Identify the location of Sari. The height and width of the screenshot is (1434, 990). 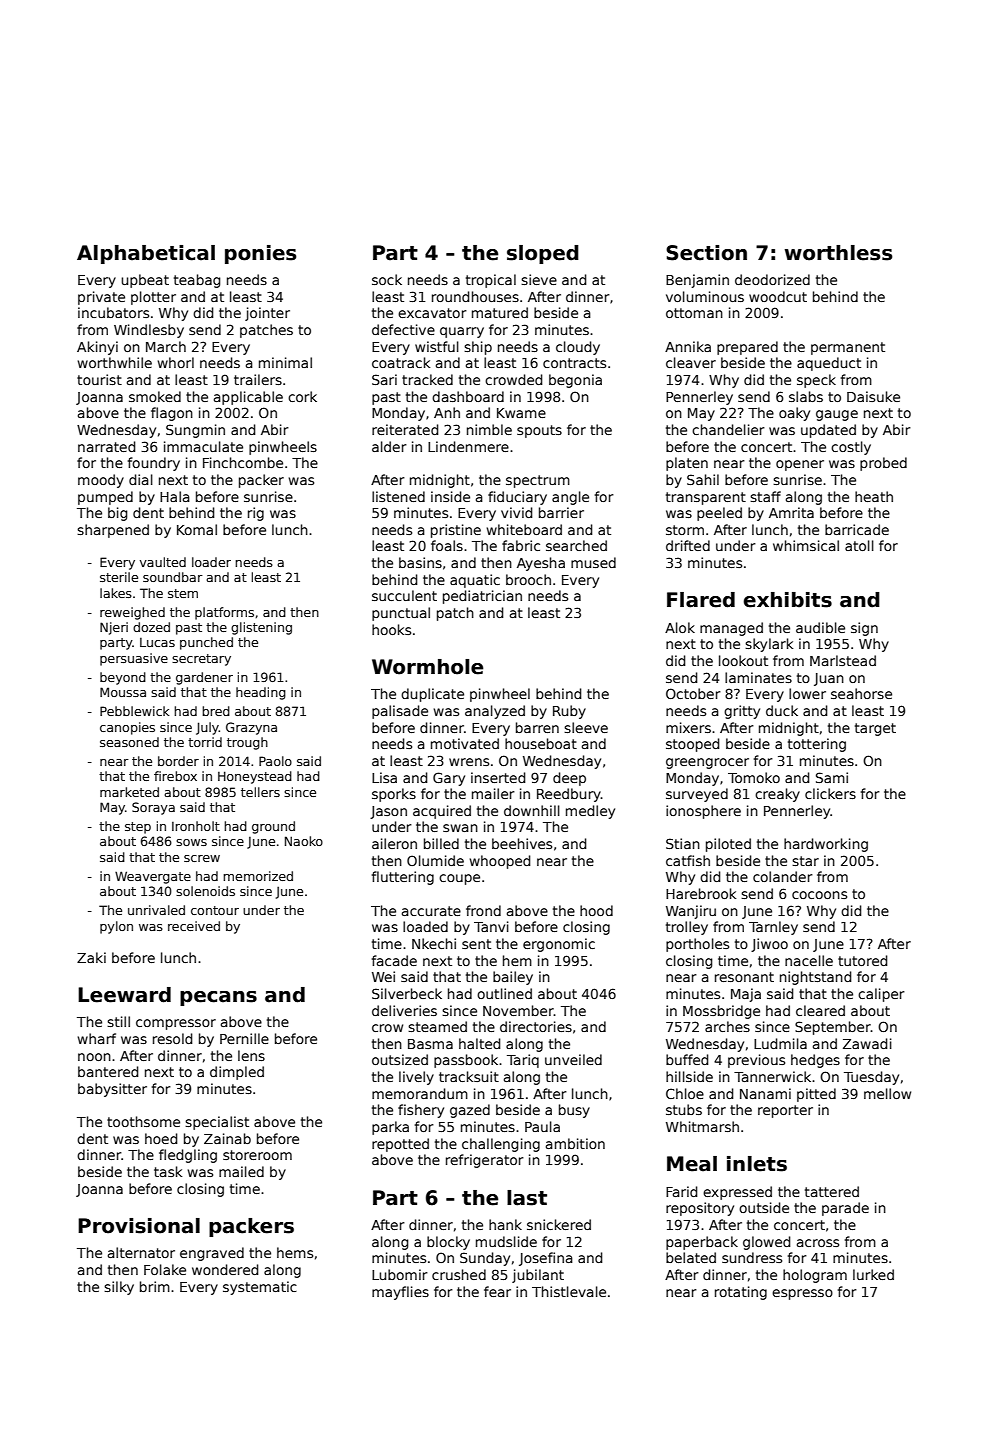
(384, 379).
